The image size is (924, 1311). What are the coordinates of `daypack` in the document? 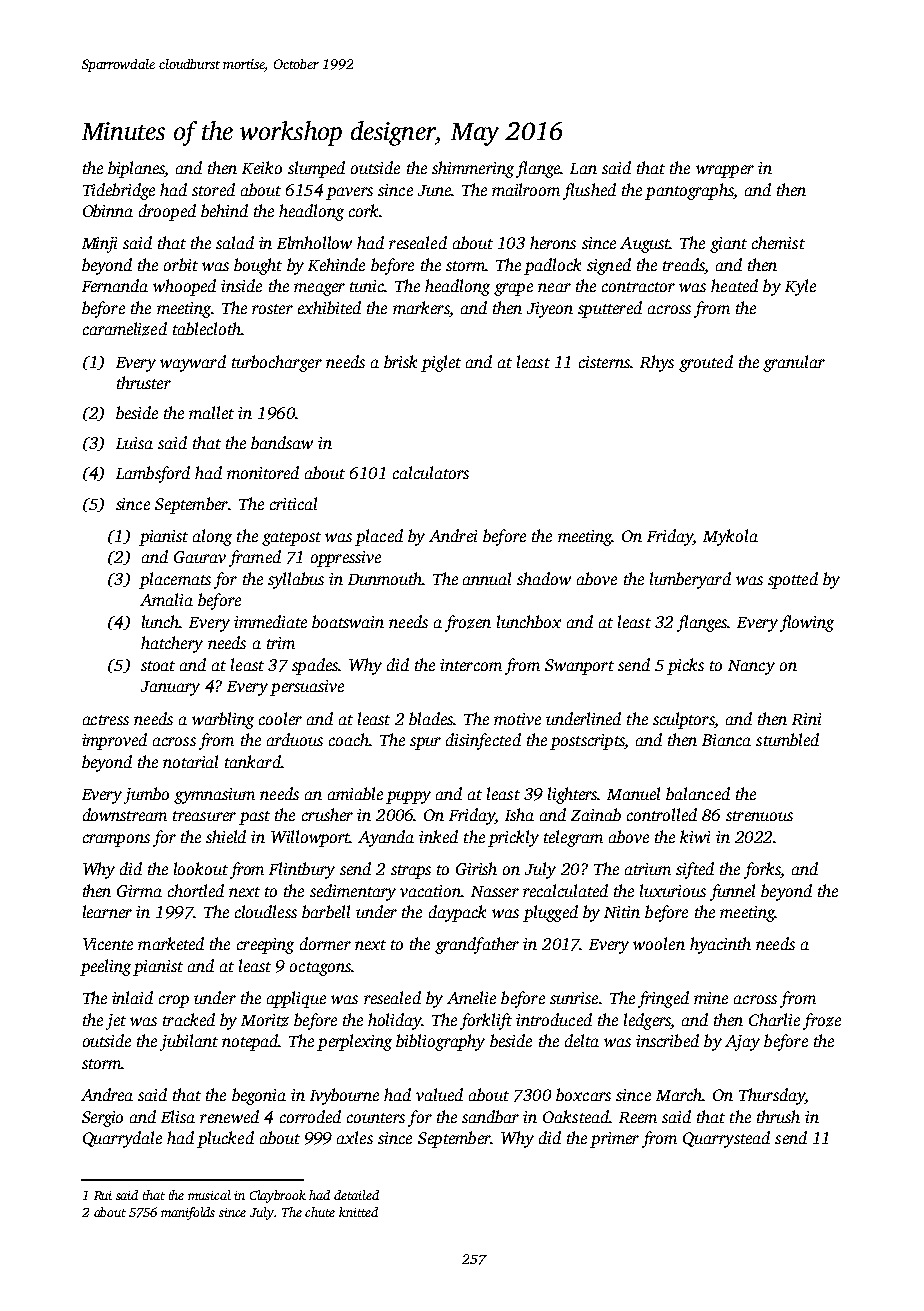 It's located at (457, 913).
